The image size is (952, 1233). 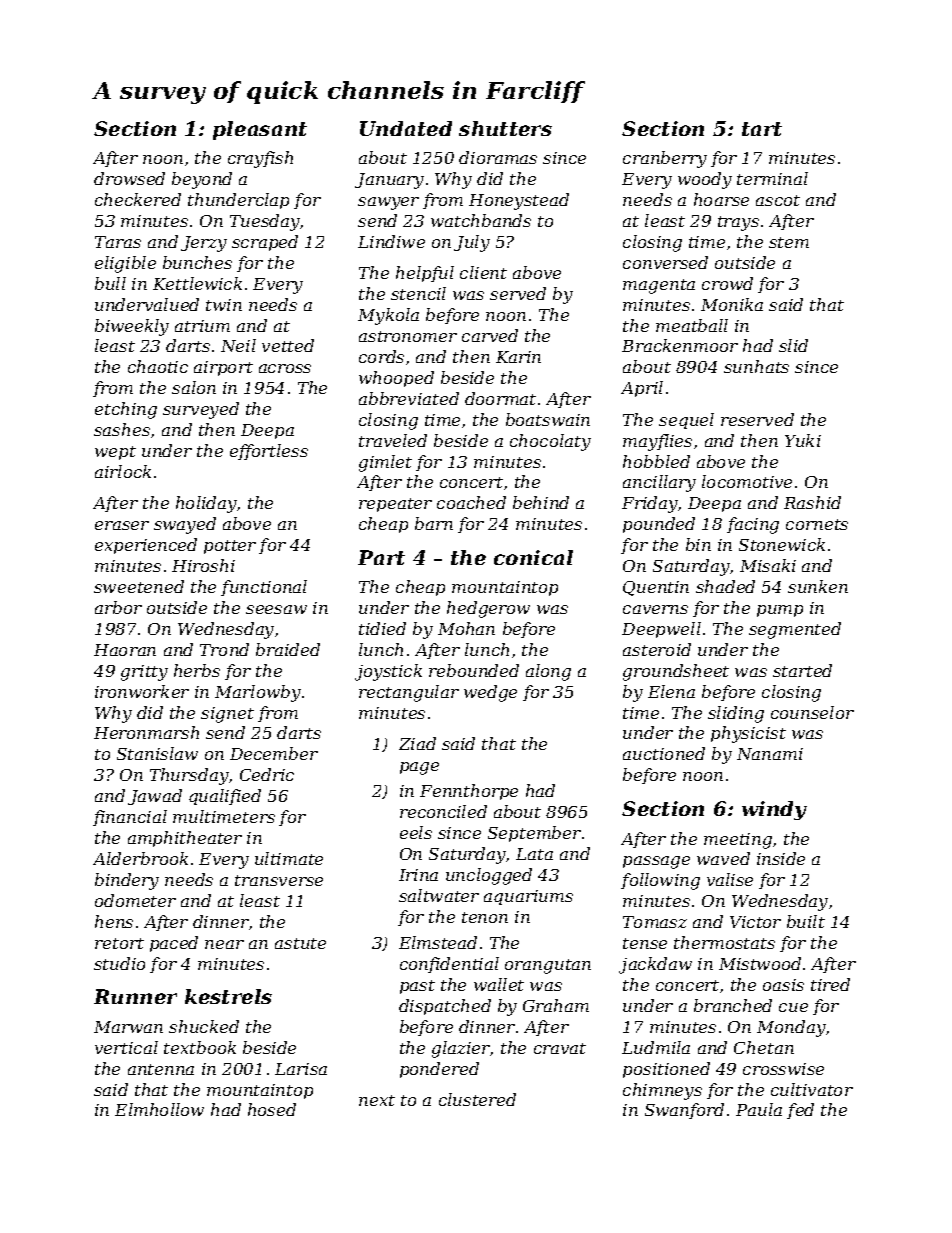 What do you see at coordinates (272, 1109) in the screenshot?
I see `hosed` at bounding box center [272, 1109].
